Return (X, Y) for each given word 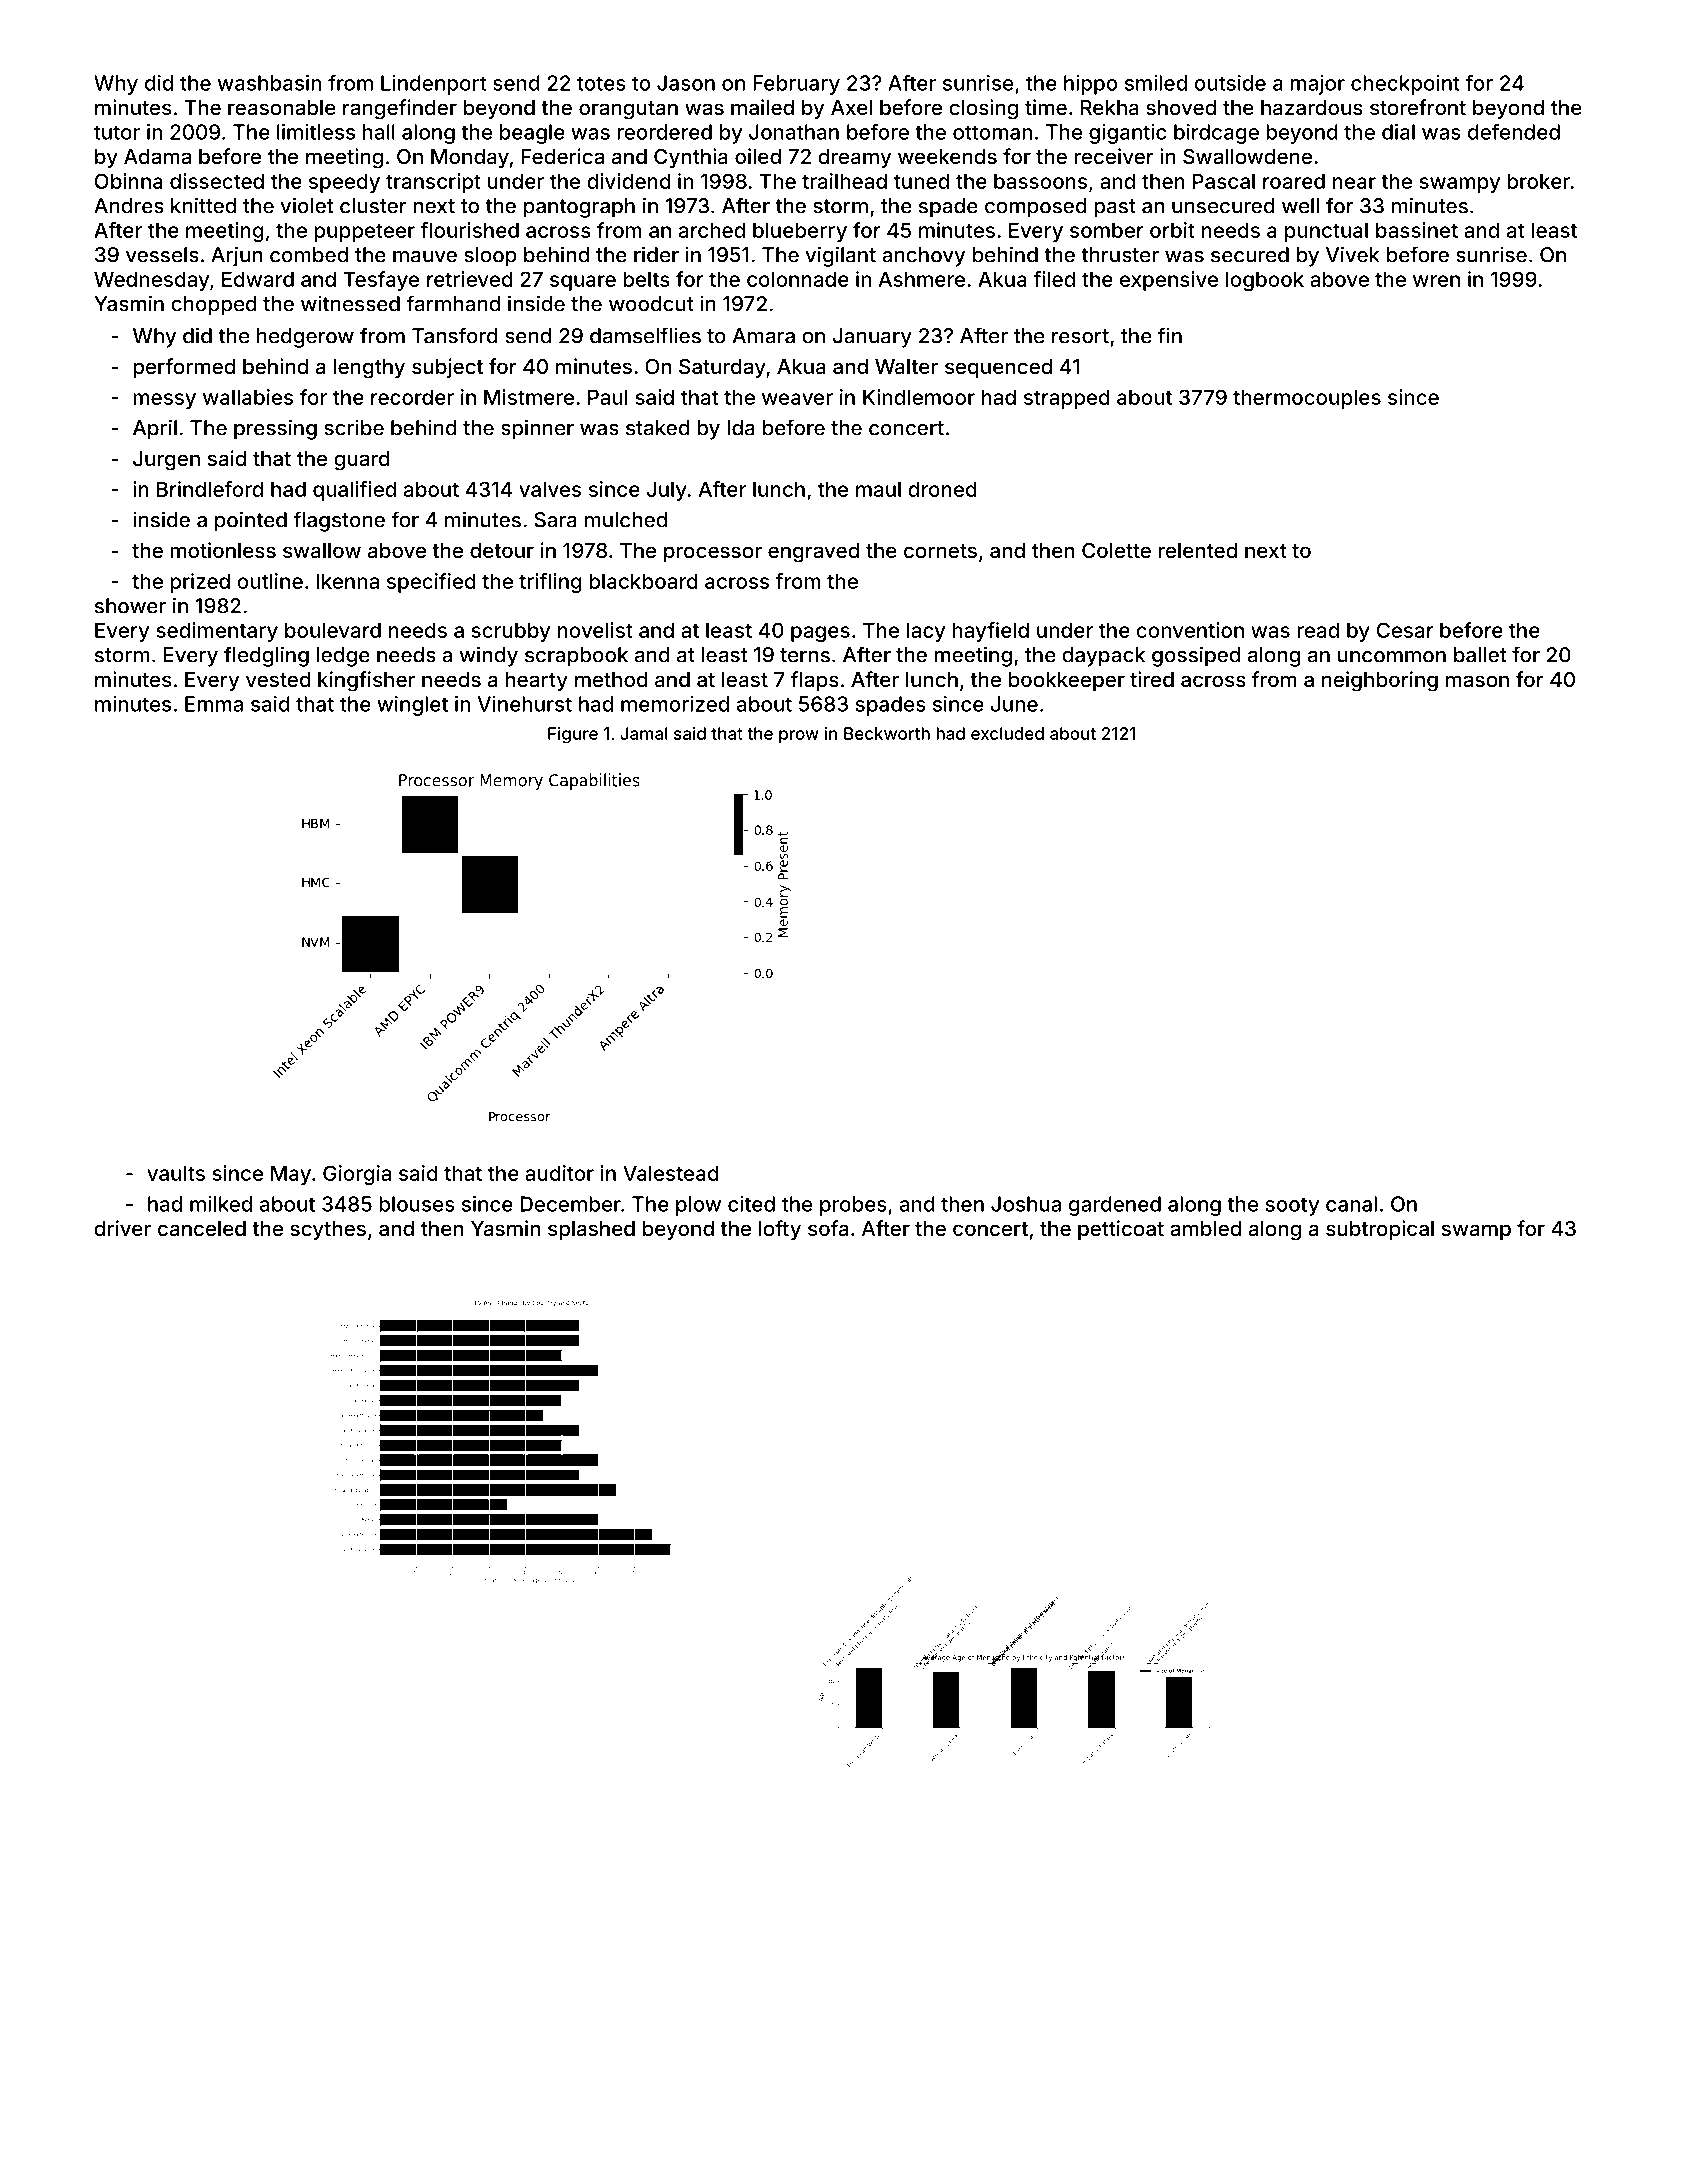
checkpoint (1405, 85)
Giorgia (357, 1175)
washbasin (269, 83)
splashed (591, 1230)
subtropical (1380, 1230)
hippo (1090, 85)
